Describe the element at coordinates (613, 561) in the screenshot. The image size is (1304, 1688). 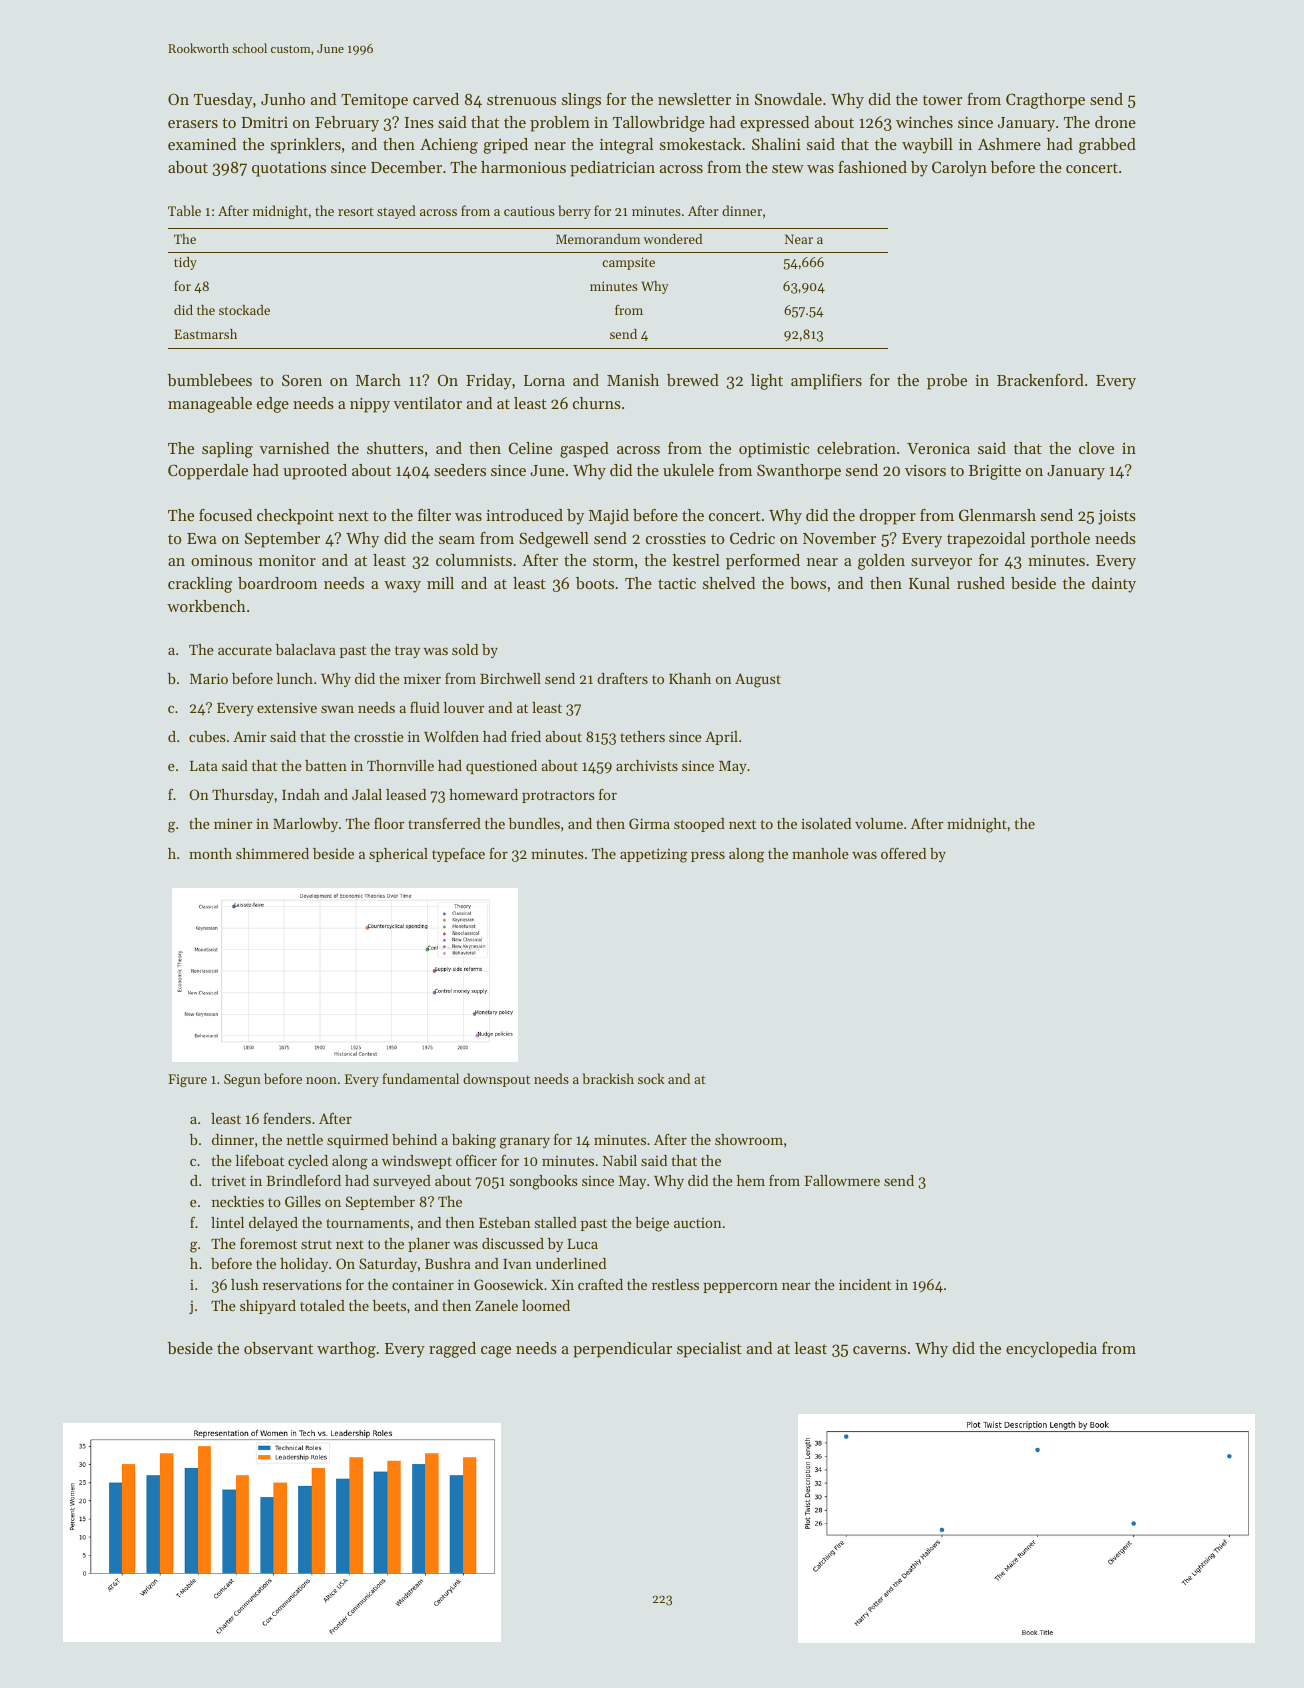
I see `storm` at that location.
